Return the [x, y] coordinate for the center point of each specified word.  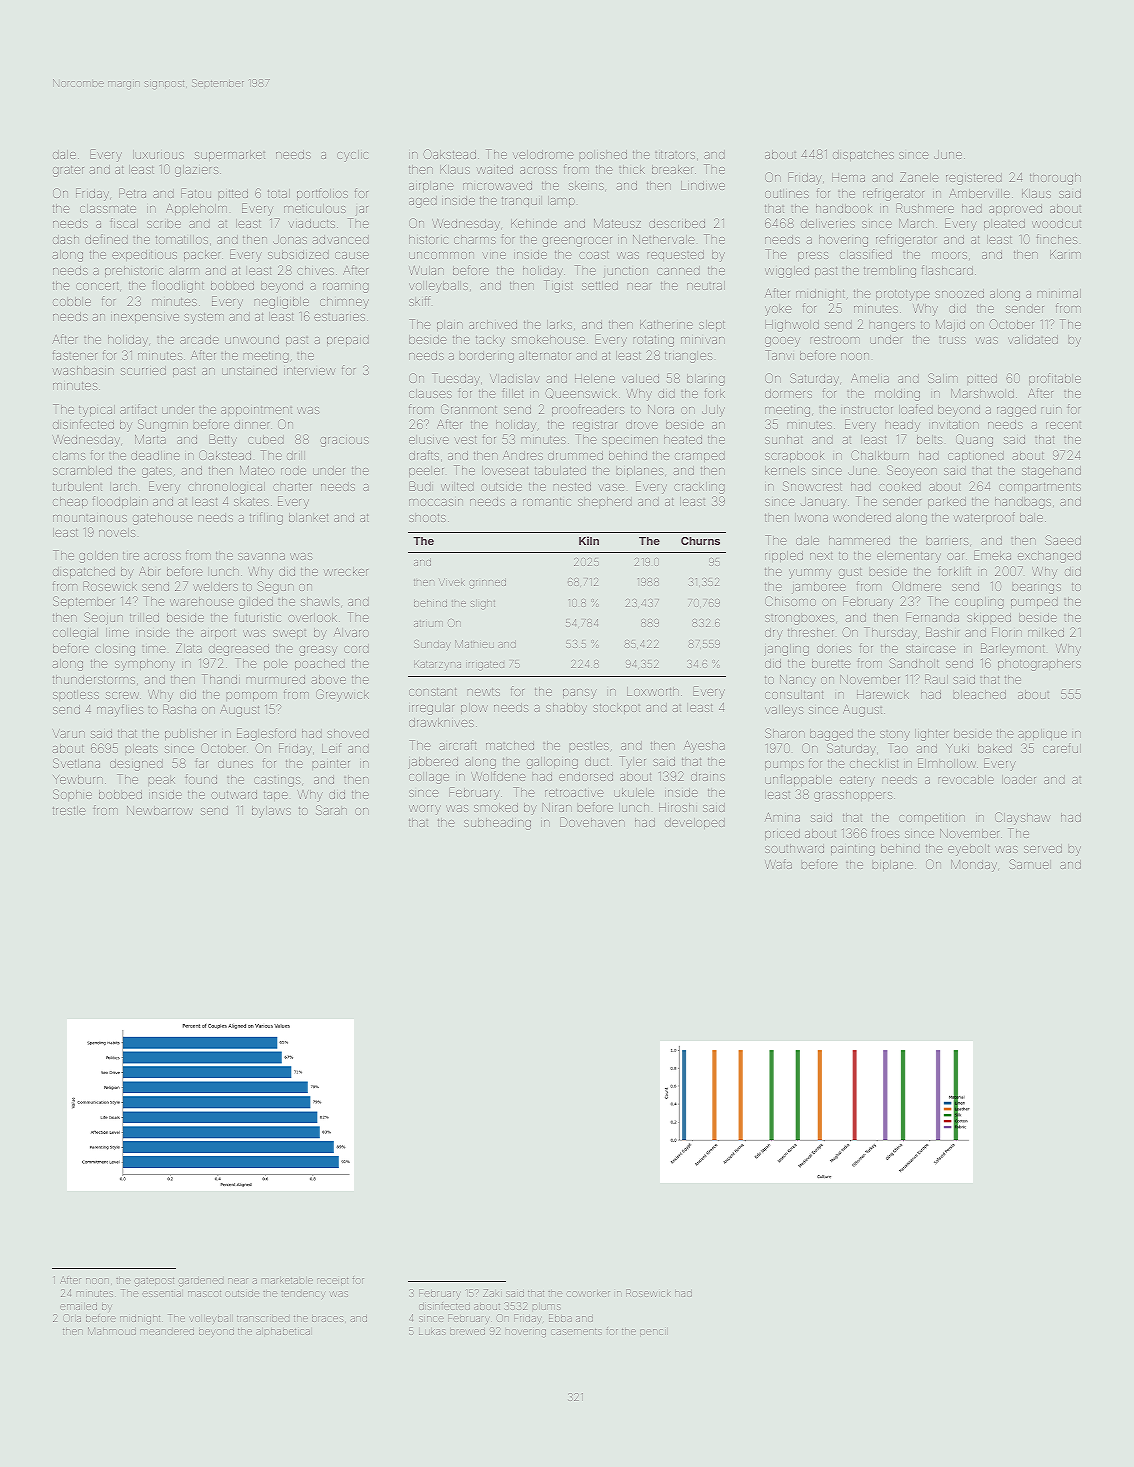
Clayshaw [1022, 818]
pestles [589, 746]
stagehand [1051, 472]
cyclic [352, 156]
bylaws [271, 812]
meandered [167, 1331]
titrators [675, 155]
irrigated [485, 666]
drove [642, 424]
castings [277, 782]
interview [309, 371]
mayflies [120, 710]
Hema [848, 177]
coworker [588, 1294]
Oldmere [916, 586]
